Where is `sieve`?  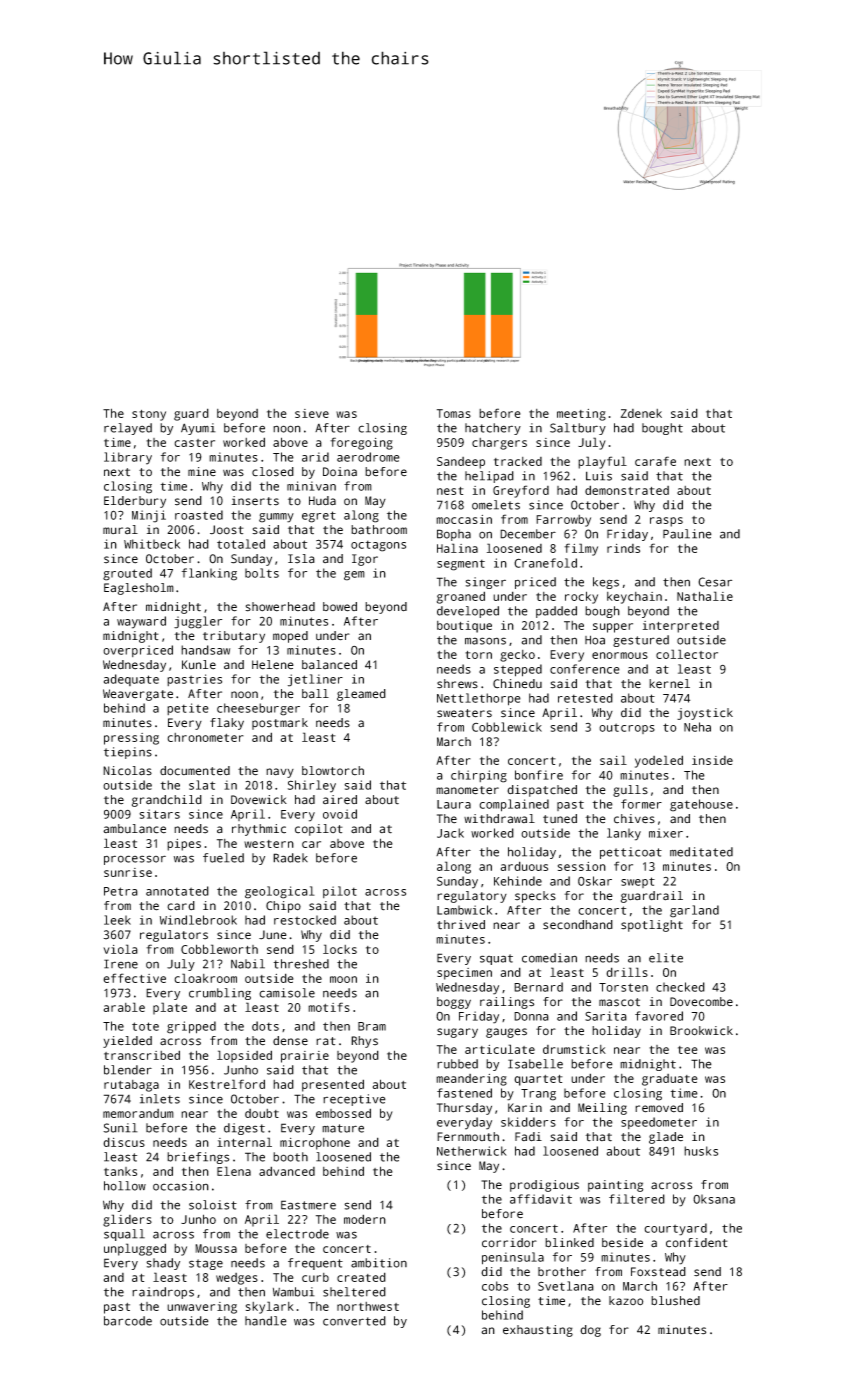
sieve is located at coordinates (312, 413).
